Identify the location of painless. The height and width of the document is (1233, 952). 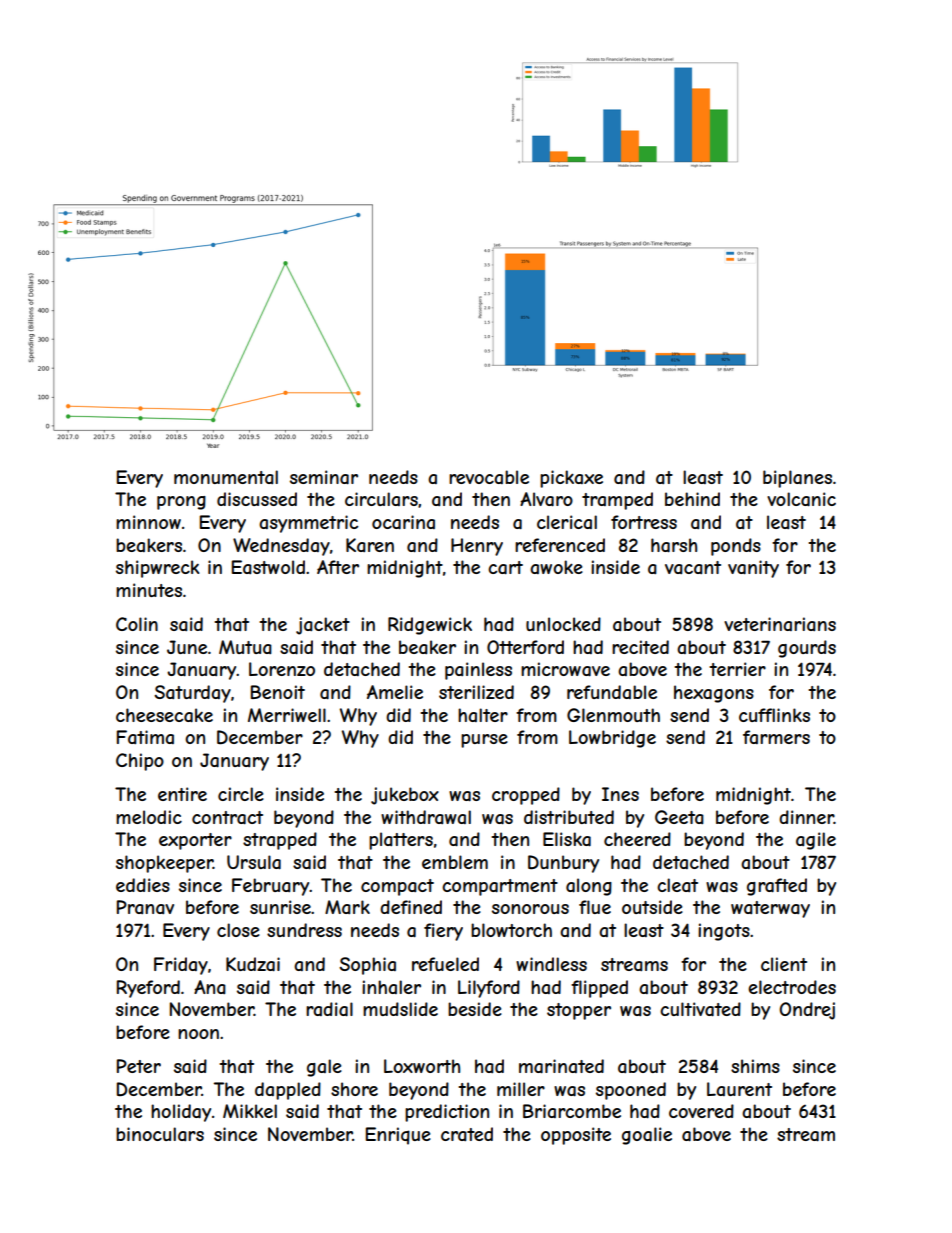
(478, 671).
